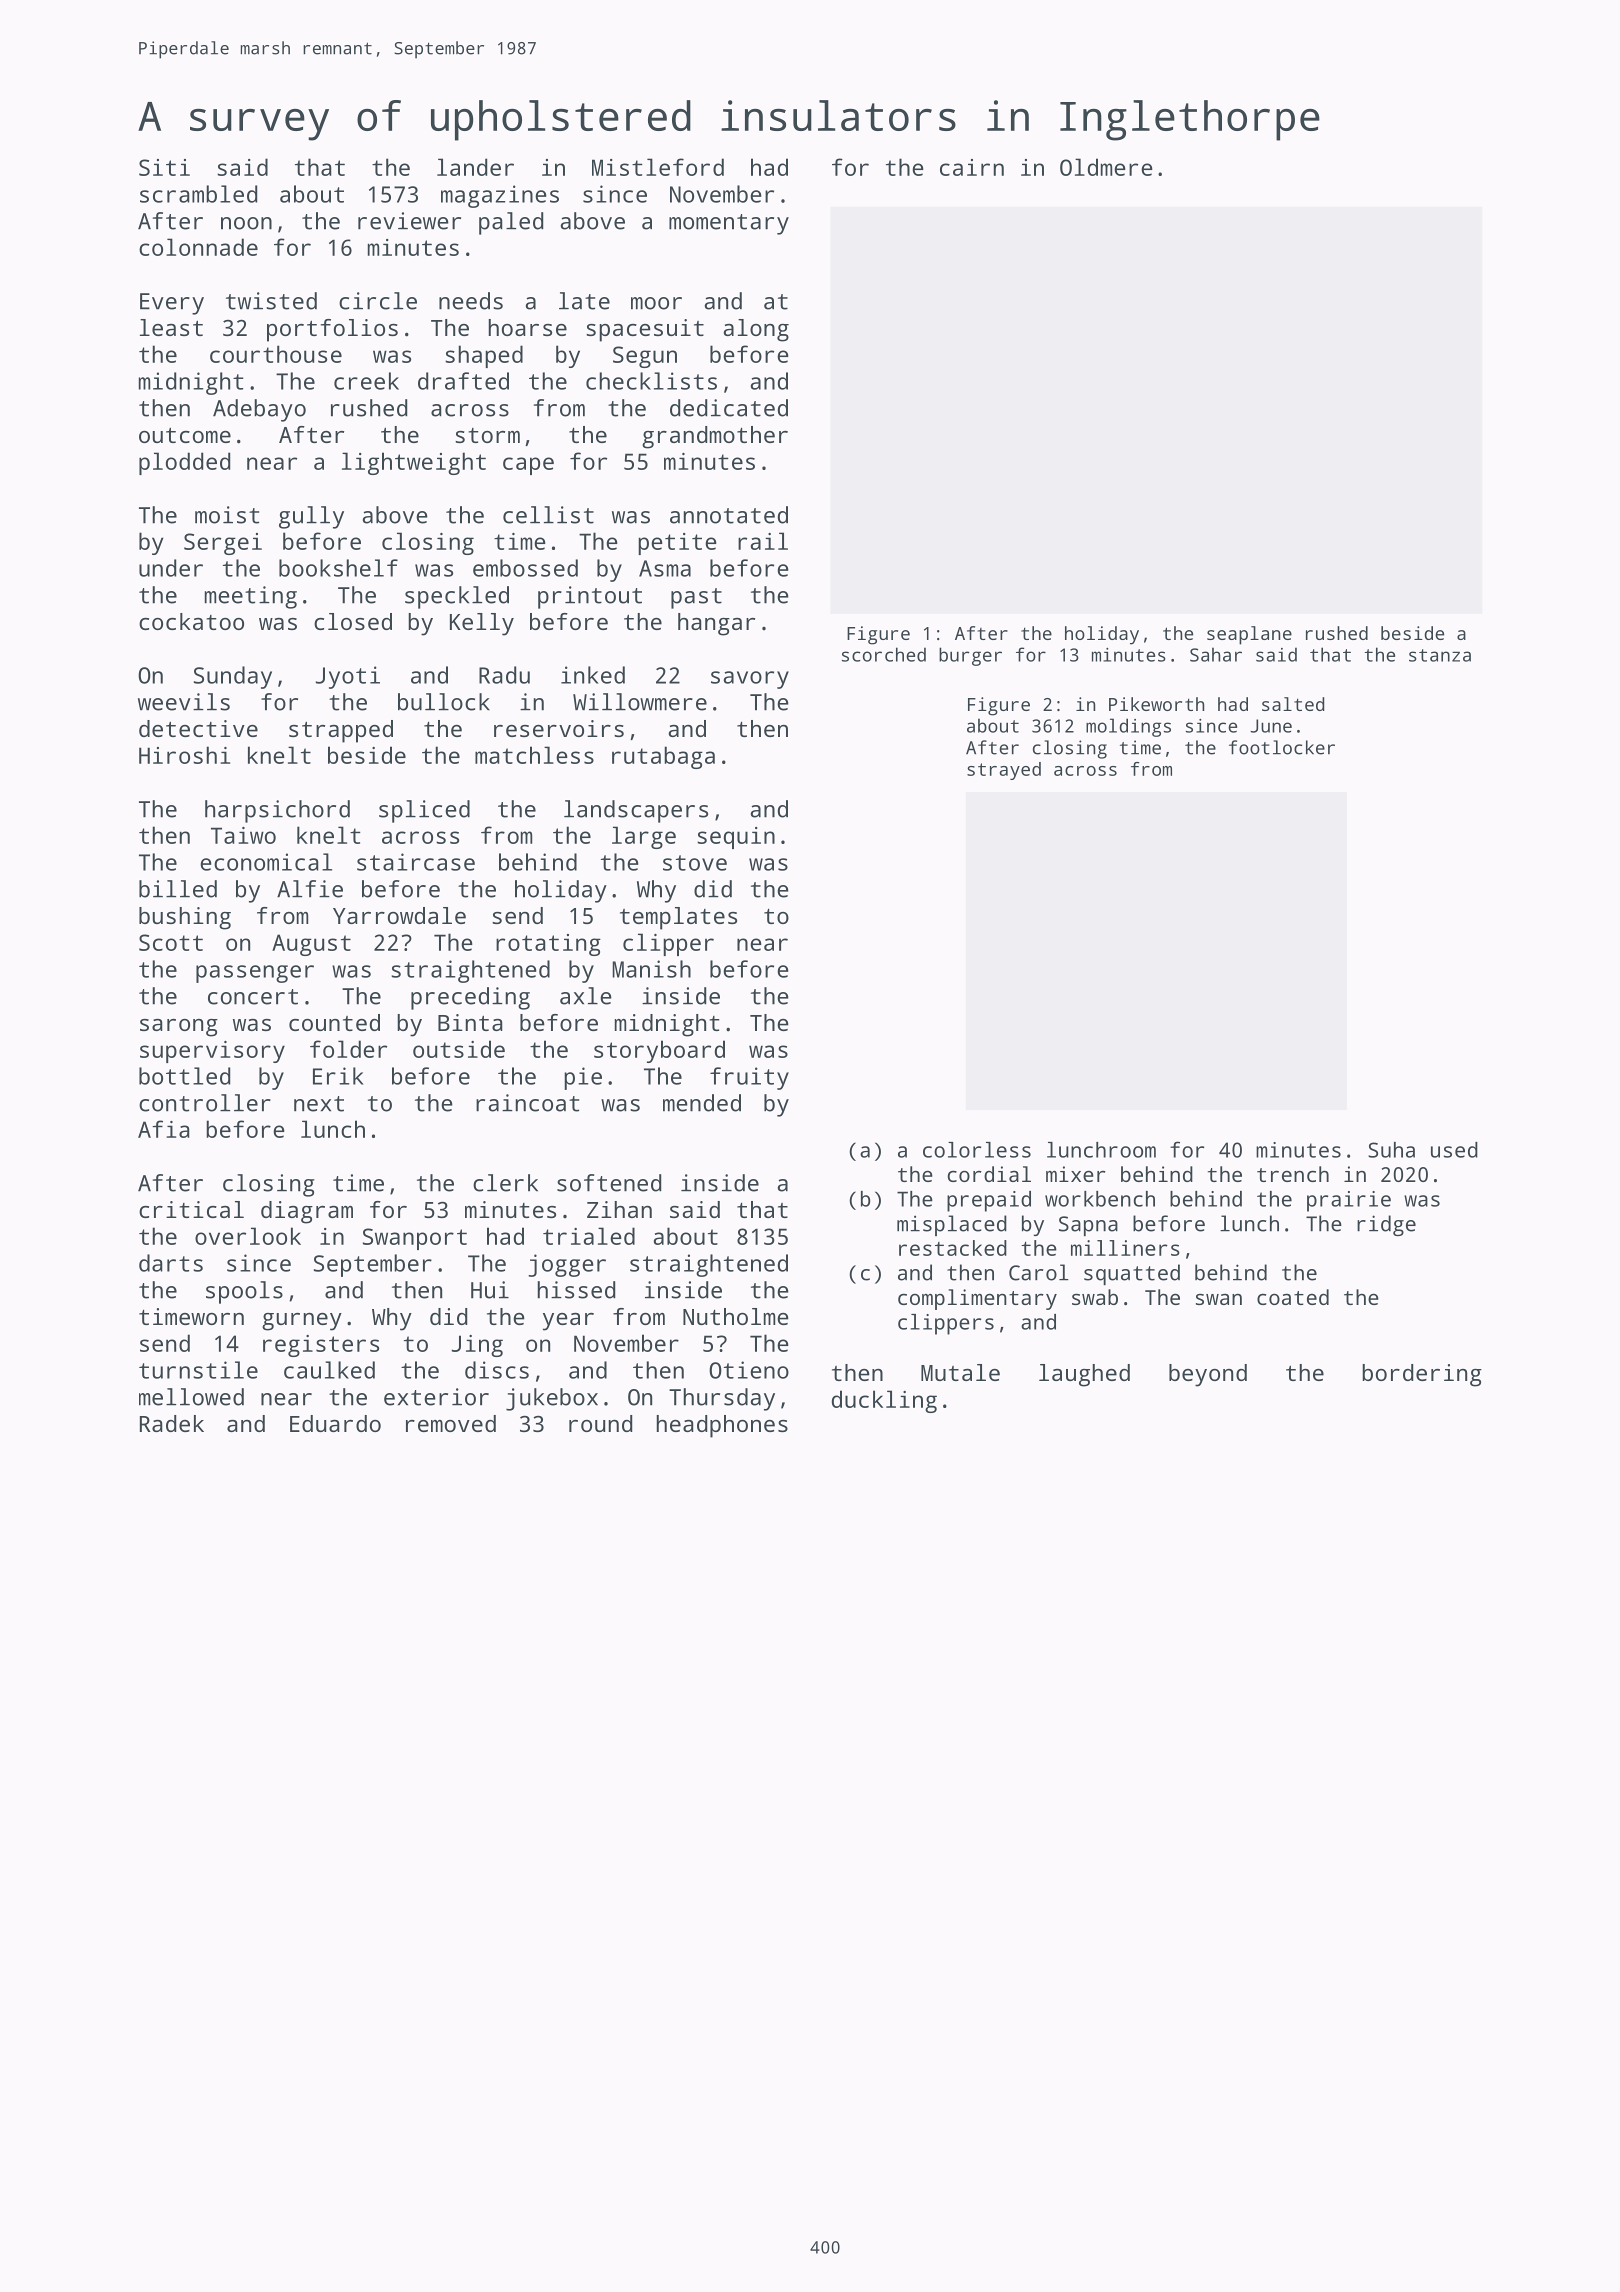  What do you see at coordinates (977, 1150) in the page?
I see `colorless` at bounding box center [977, 1150].
